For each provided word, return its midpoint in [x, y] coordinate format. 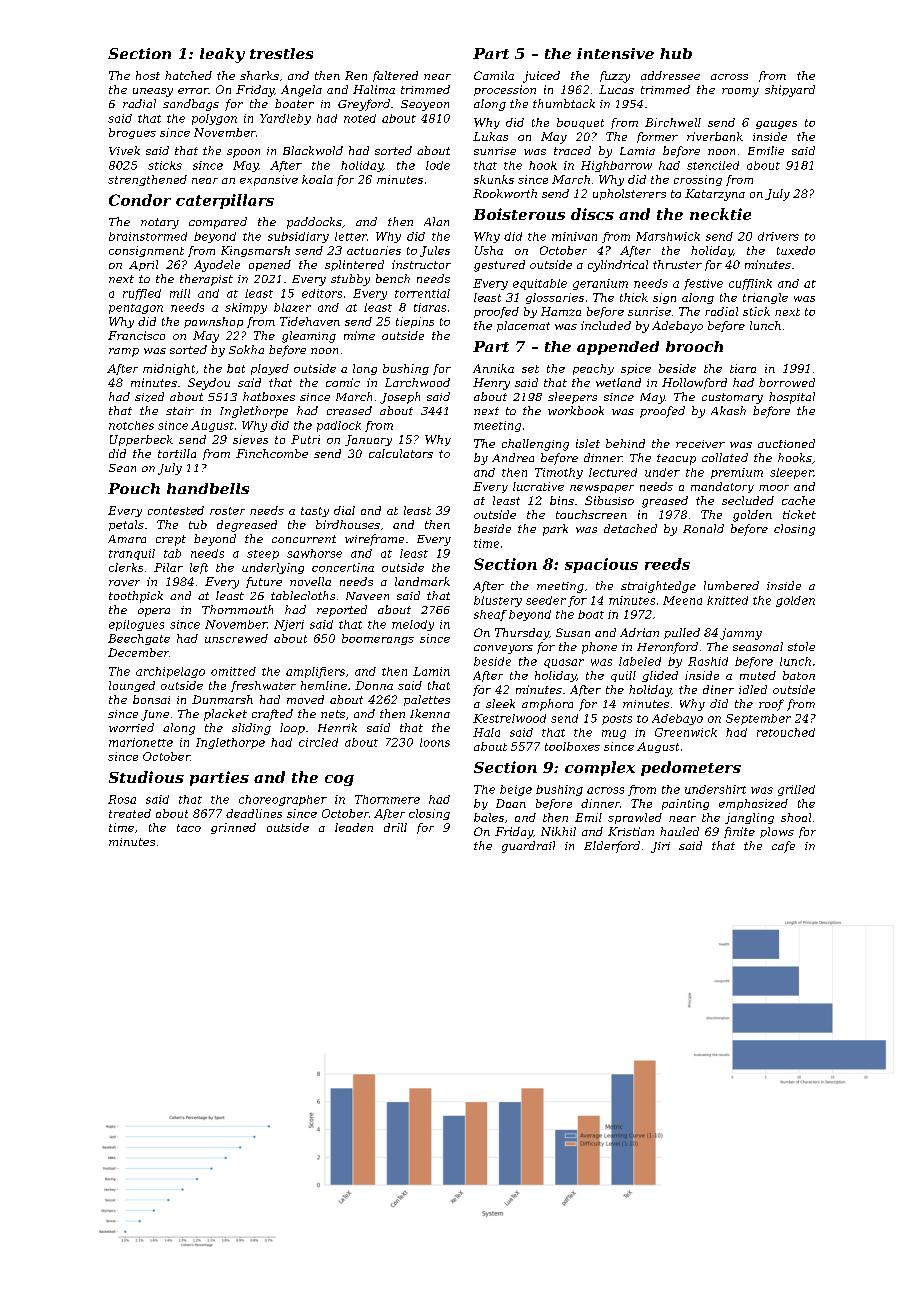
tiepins [415, 322]
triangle [765, 298]
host [148, 75]
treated [130, 813]
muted [758, 675]
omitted [233, 671]
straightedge [658, 587]
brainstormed [148, 236]
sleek [500, 703]
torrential [422, 293]
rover [124, 583]
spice [636, 369]
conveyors [503, 649]
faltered [395, 76]
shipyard [790, 91]
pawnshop [213, 322]
